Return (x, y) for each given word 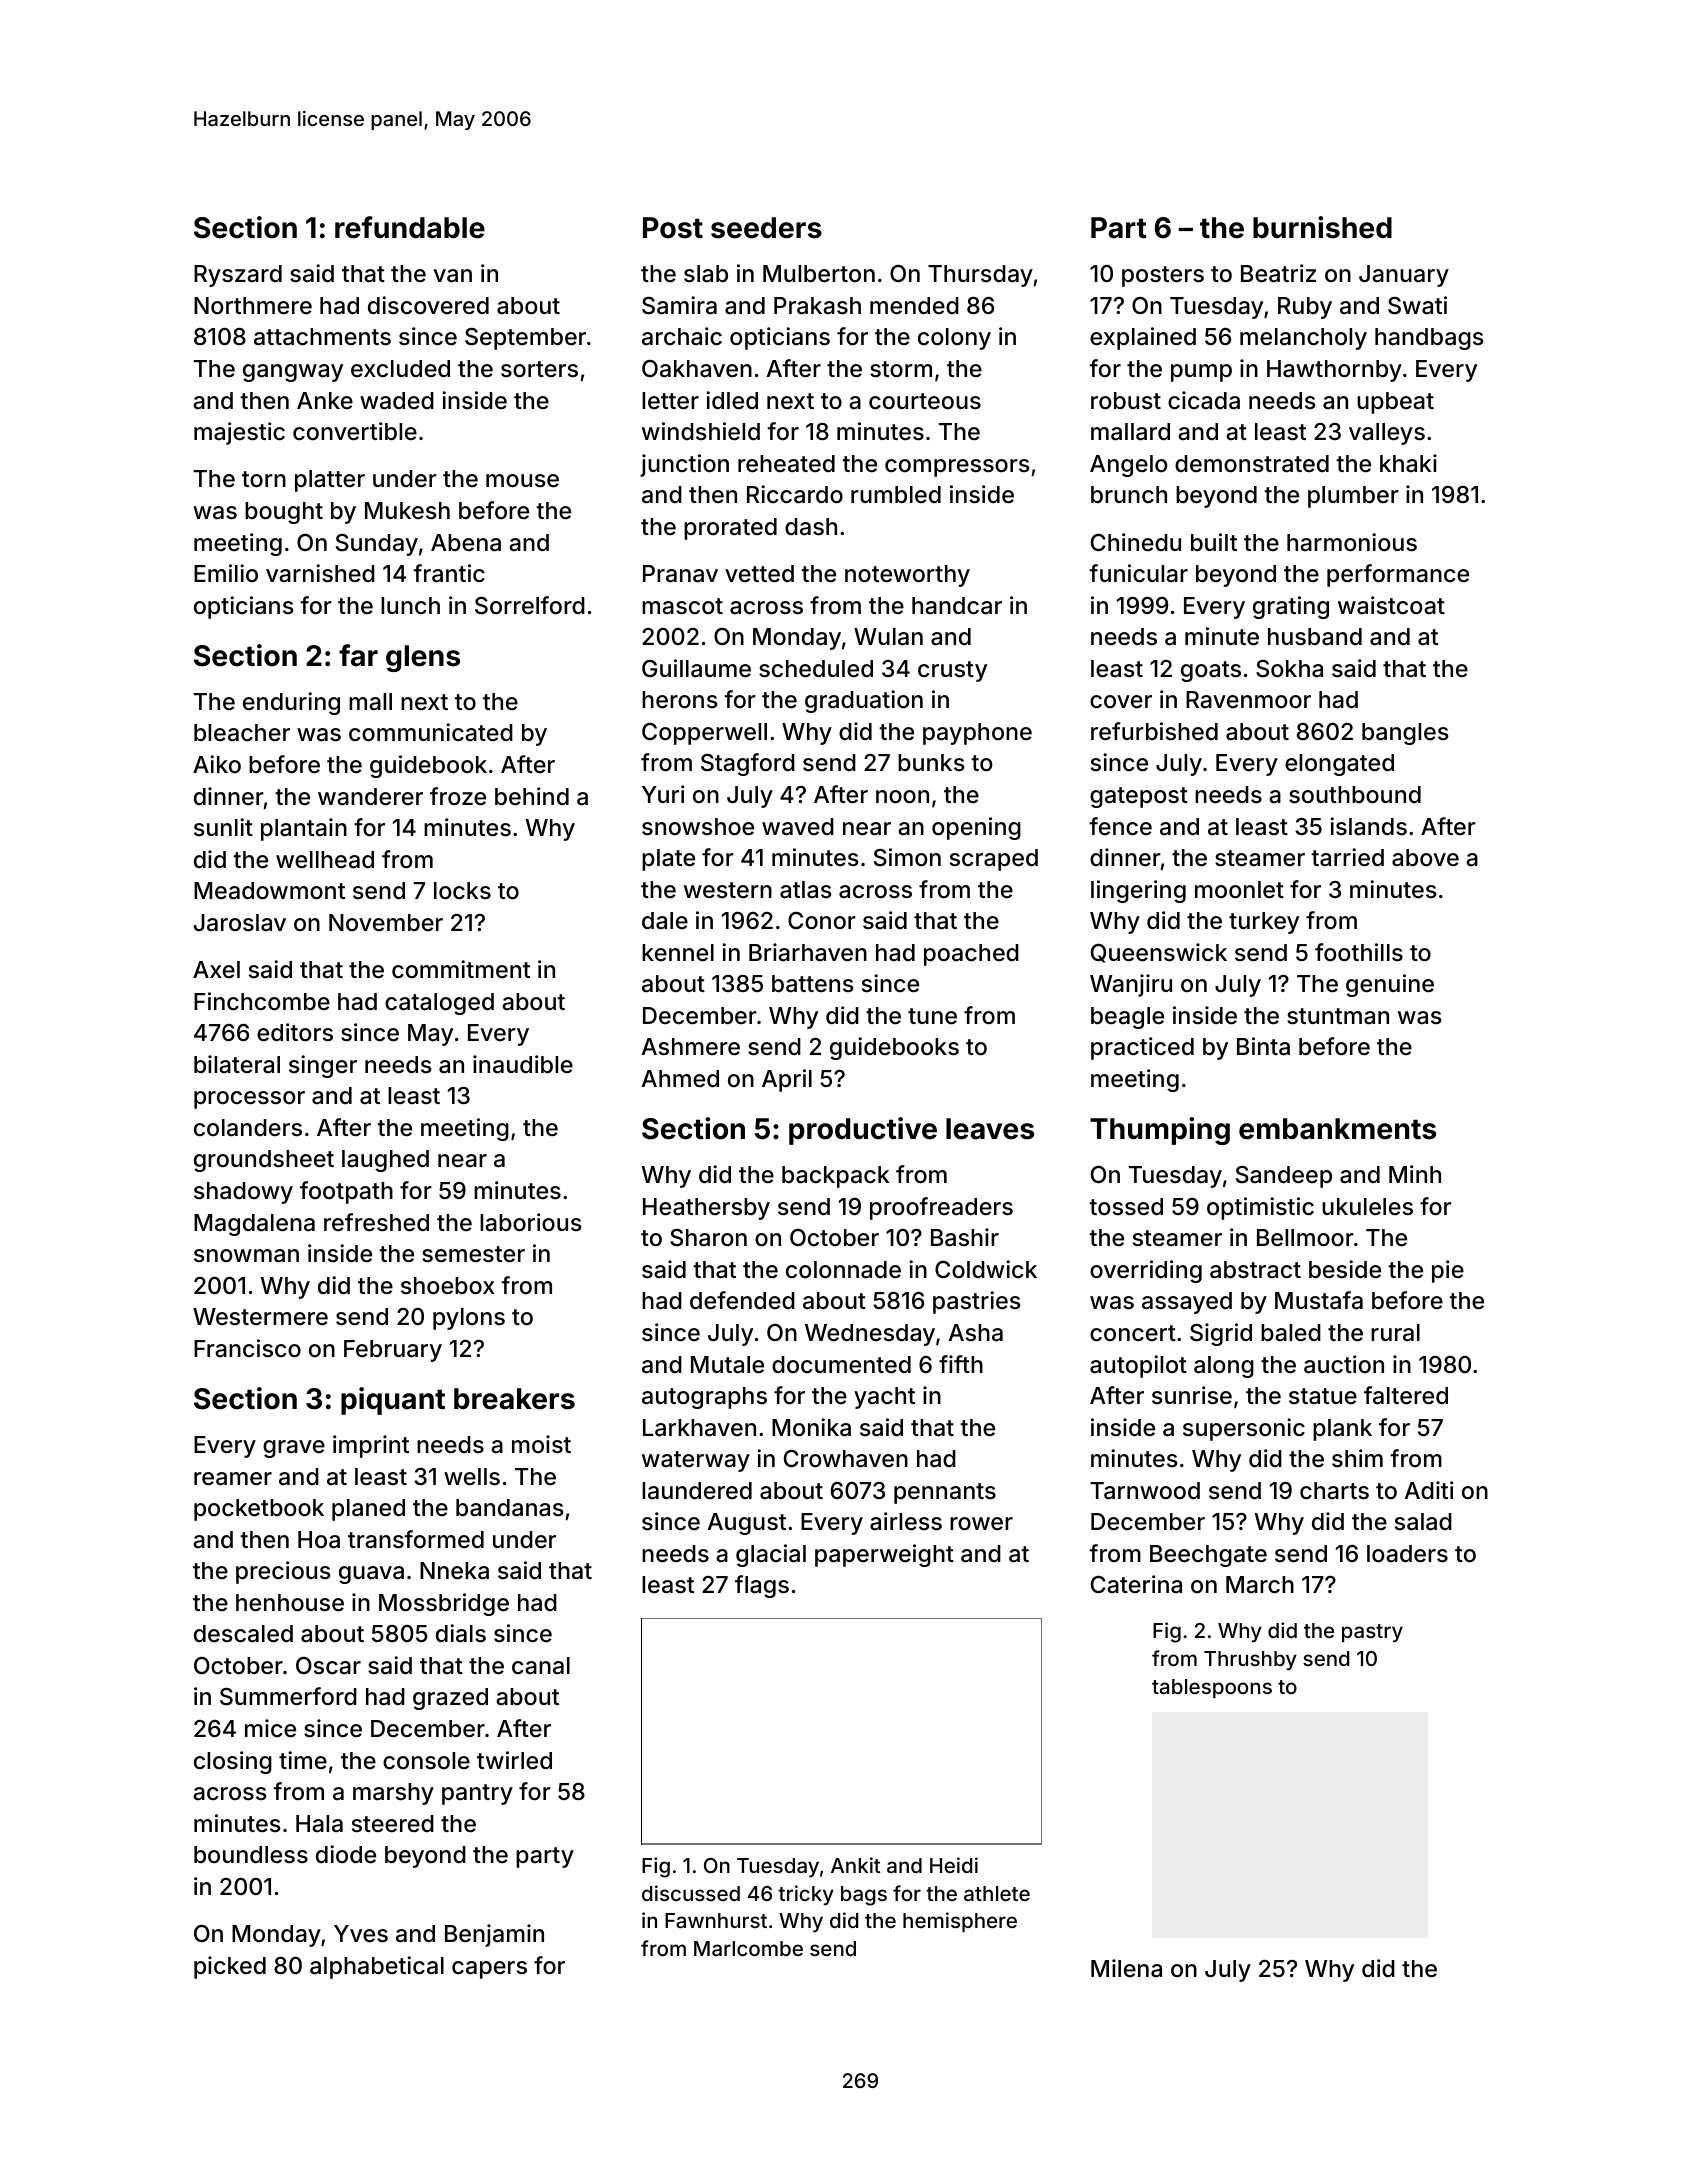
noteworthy (907, 576)
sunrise (1192, 1395)
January (1404, 276)
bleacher (242, 733)
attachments (322, 337)
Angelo (1129, 466)
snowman (246, 1256)
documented (841, 1365)
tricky (806, 1895)
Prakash (817, 306)
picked (230, 1967)
